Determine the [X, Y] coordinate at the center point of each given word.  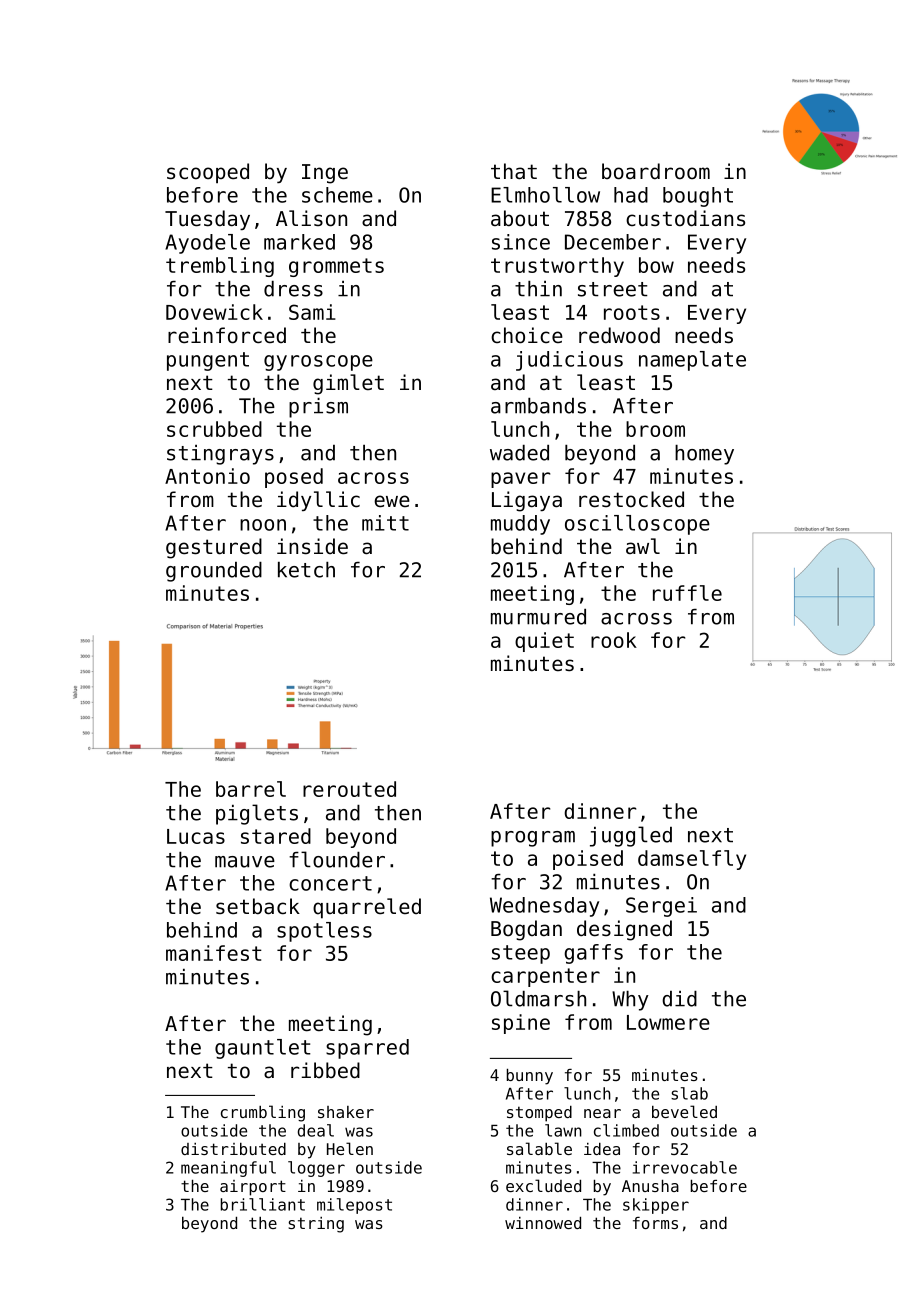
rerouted [349, 789]
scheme [337, 195]
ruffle [687, 593]
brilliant [263, 1204]
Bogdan [526, 930]
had [631, 195]
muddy [520, 525]
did [679, 999]
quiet [544, 642]
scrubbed [214, 429]
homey [704, 455]
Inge [325, 174]
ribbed [325, 1070]
